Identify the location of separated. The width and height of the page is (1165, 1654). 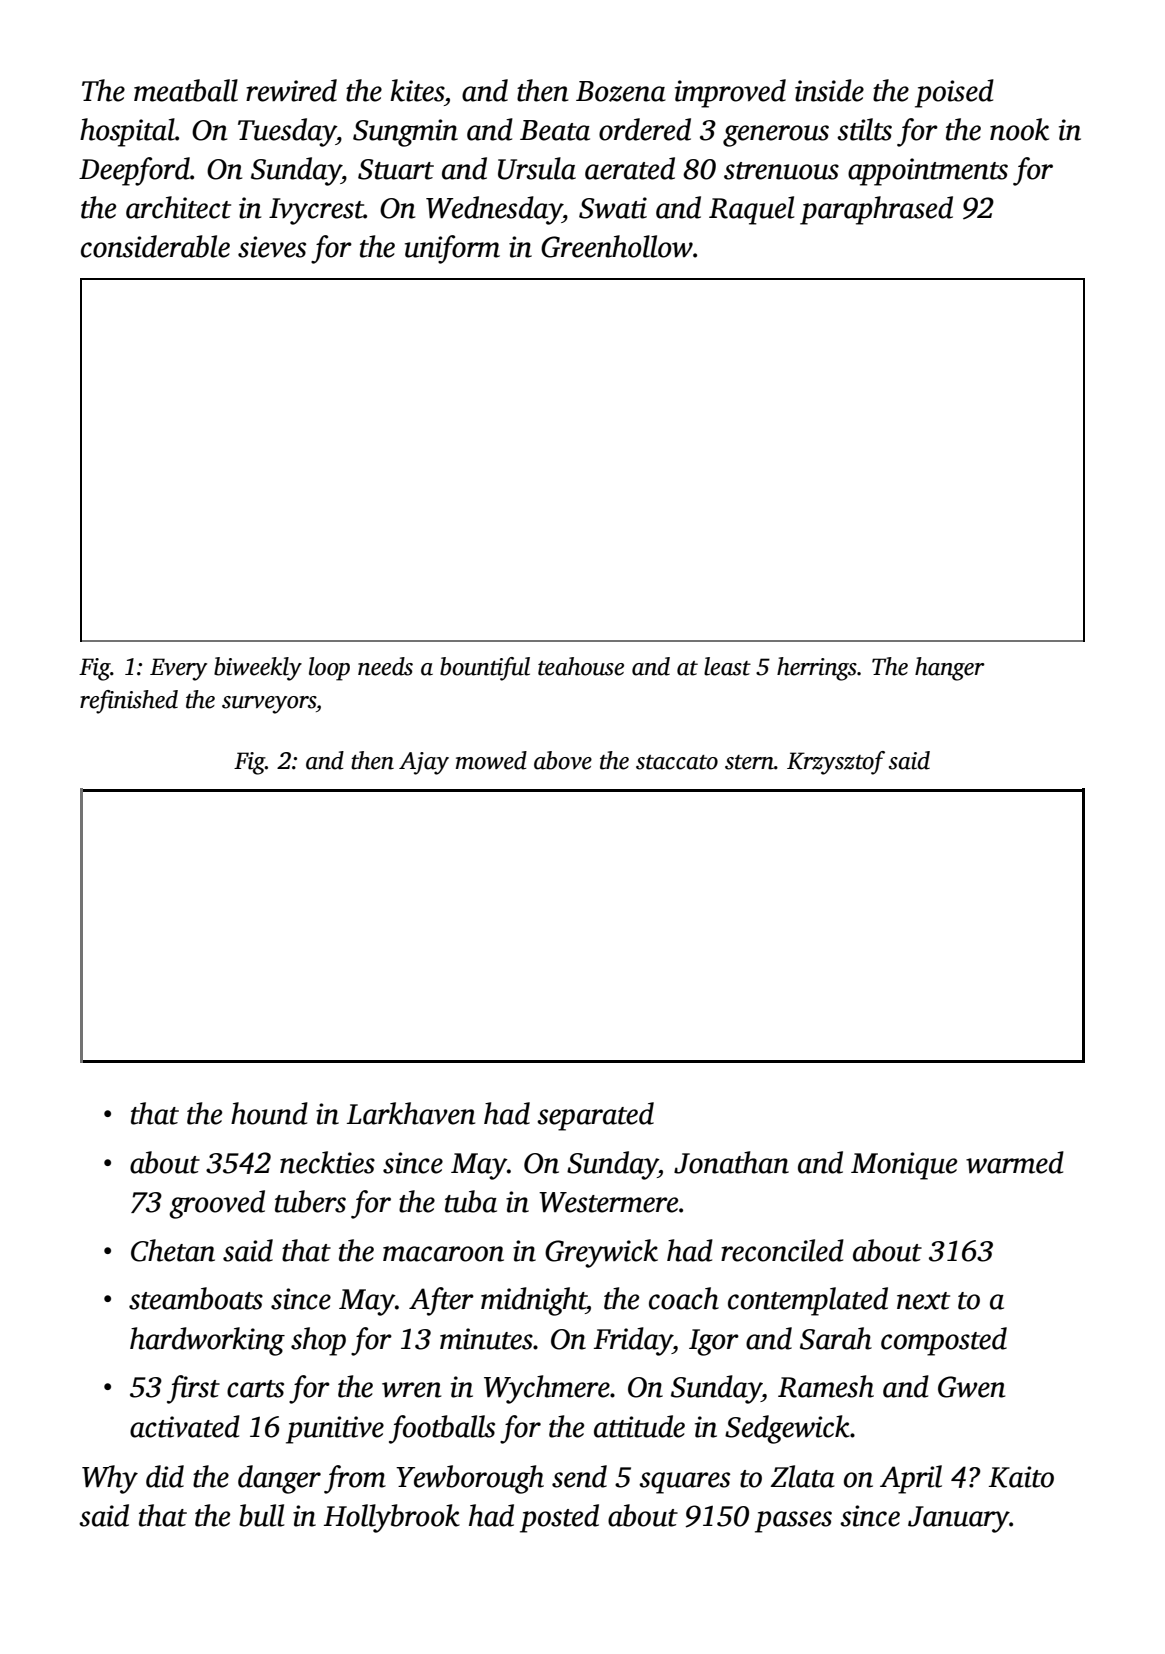
(595, 1116).
